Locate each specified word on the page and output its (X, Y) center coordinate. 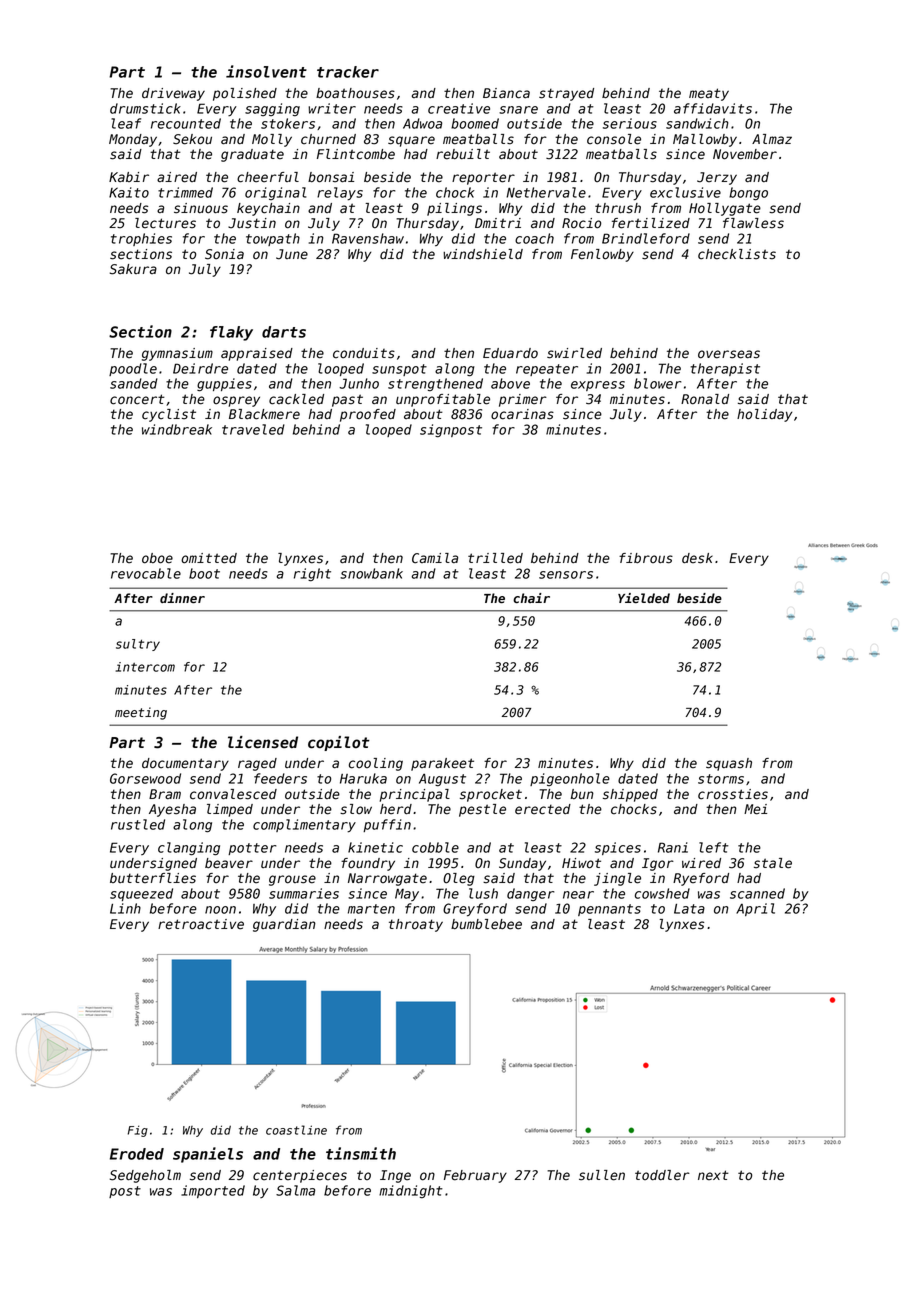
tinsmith (361, 1153)
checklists (737, 254)
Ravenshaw (368, 238)
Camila (435, 558)
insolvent (266, 71)
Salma (295, 1190)
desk (697, 558)
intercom (145, 667)
